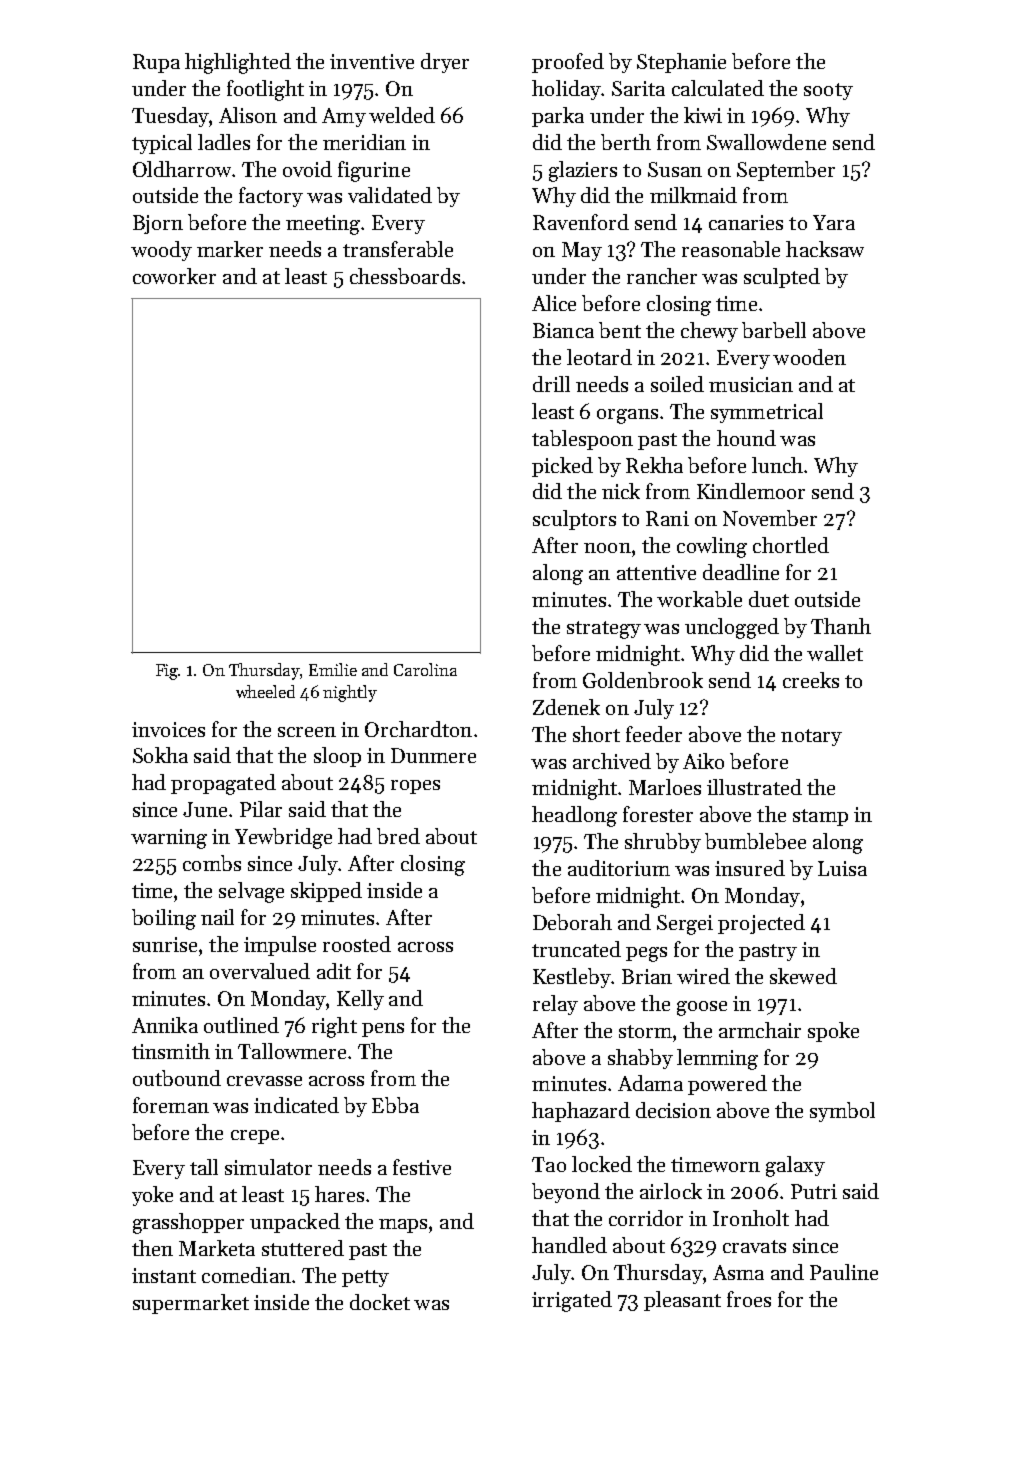  What do you see at coordinates (749, 1299) in the screenshot?
I see `froes` at bounding box center [749, 1299].
